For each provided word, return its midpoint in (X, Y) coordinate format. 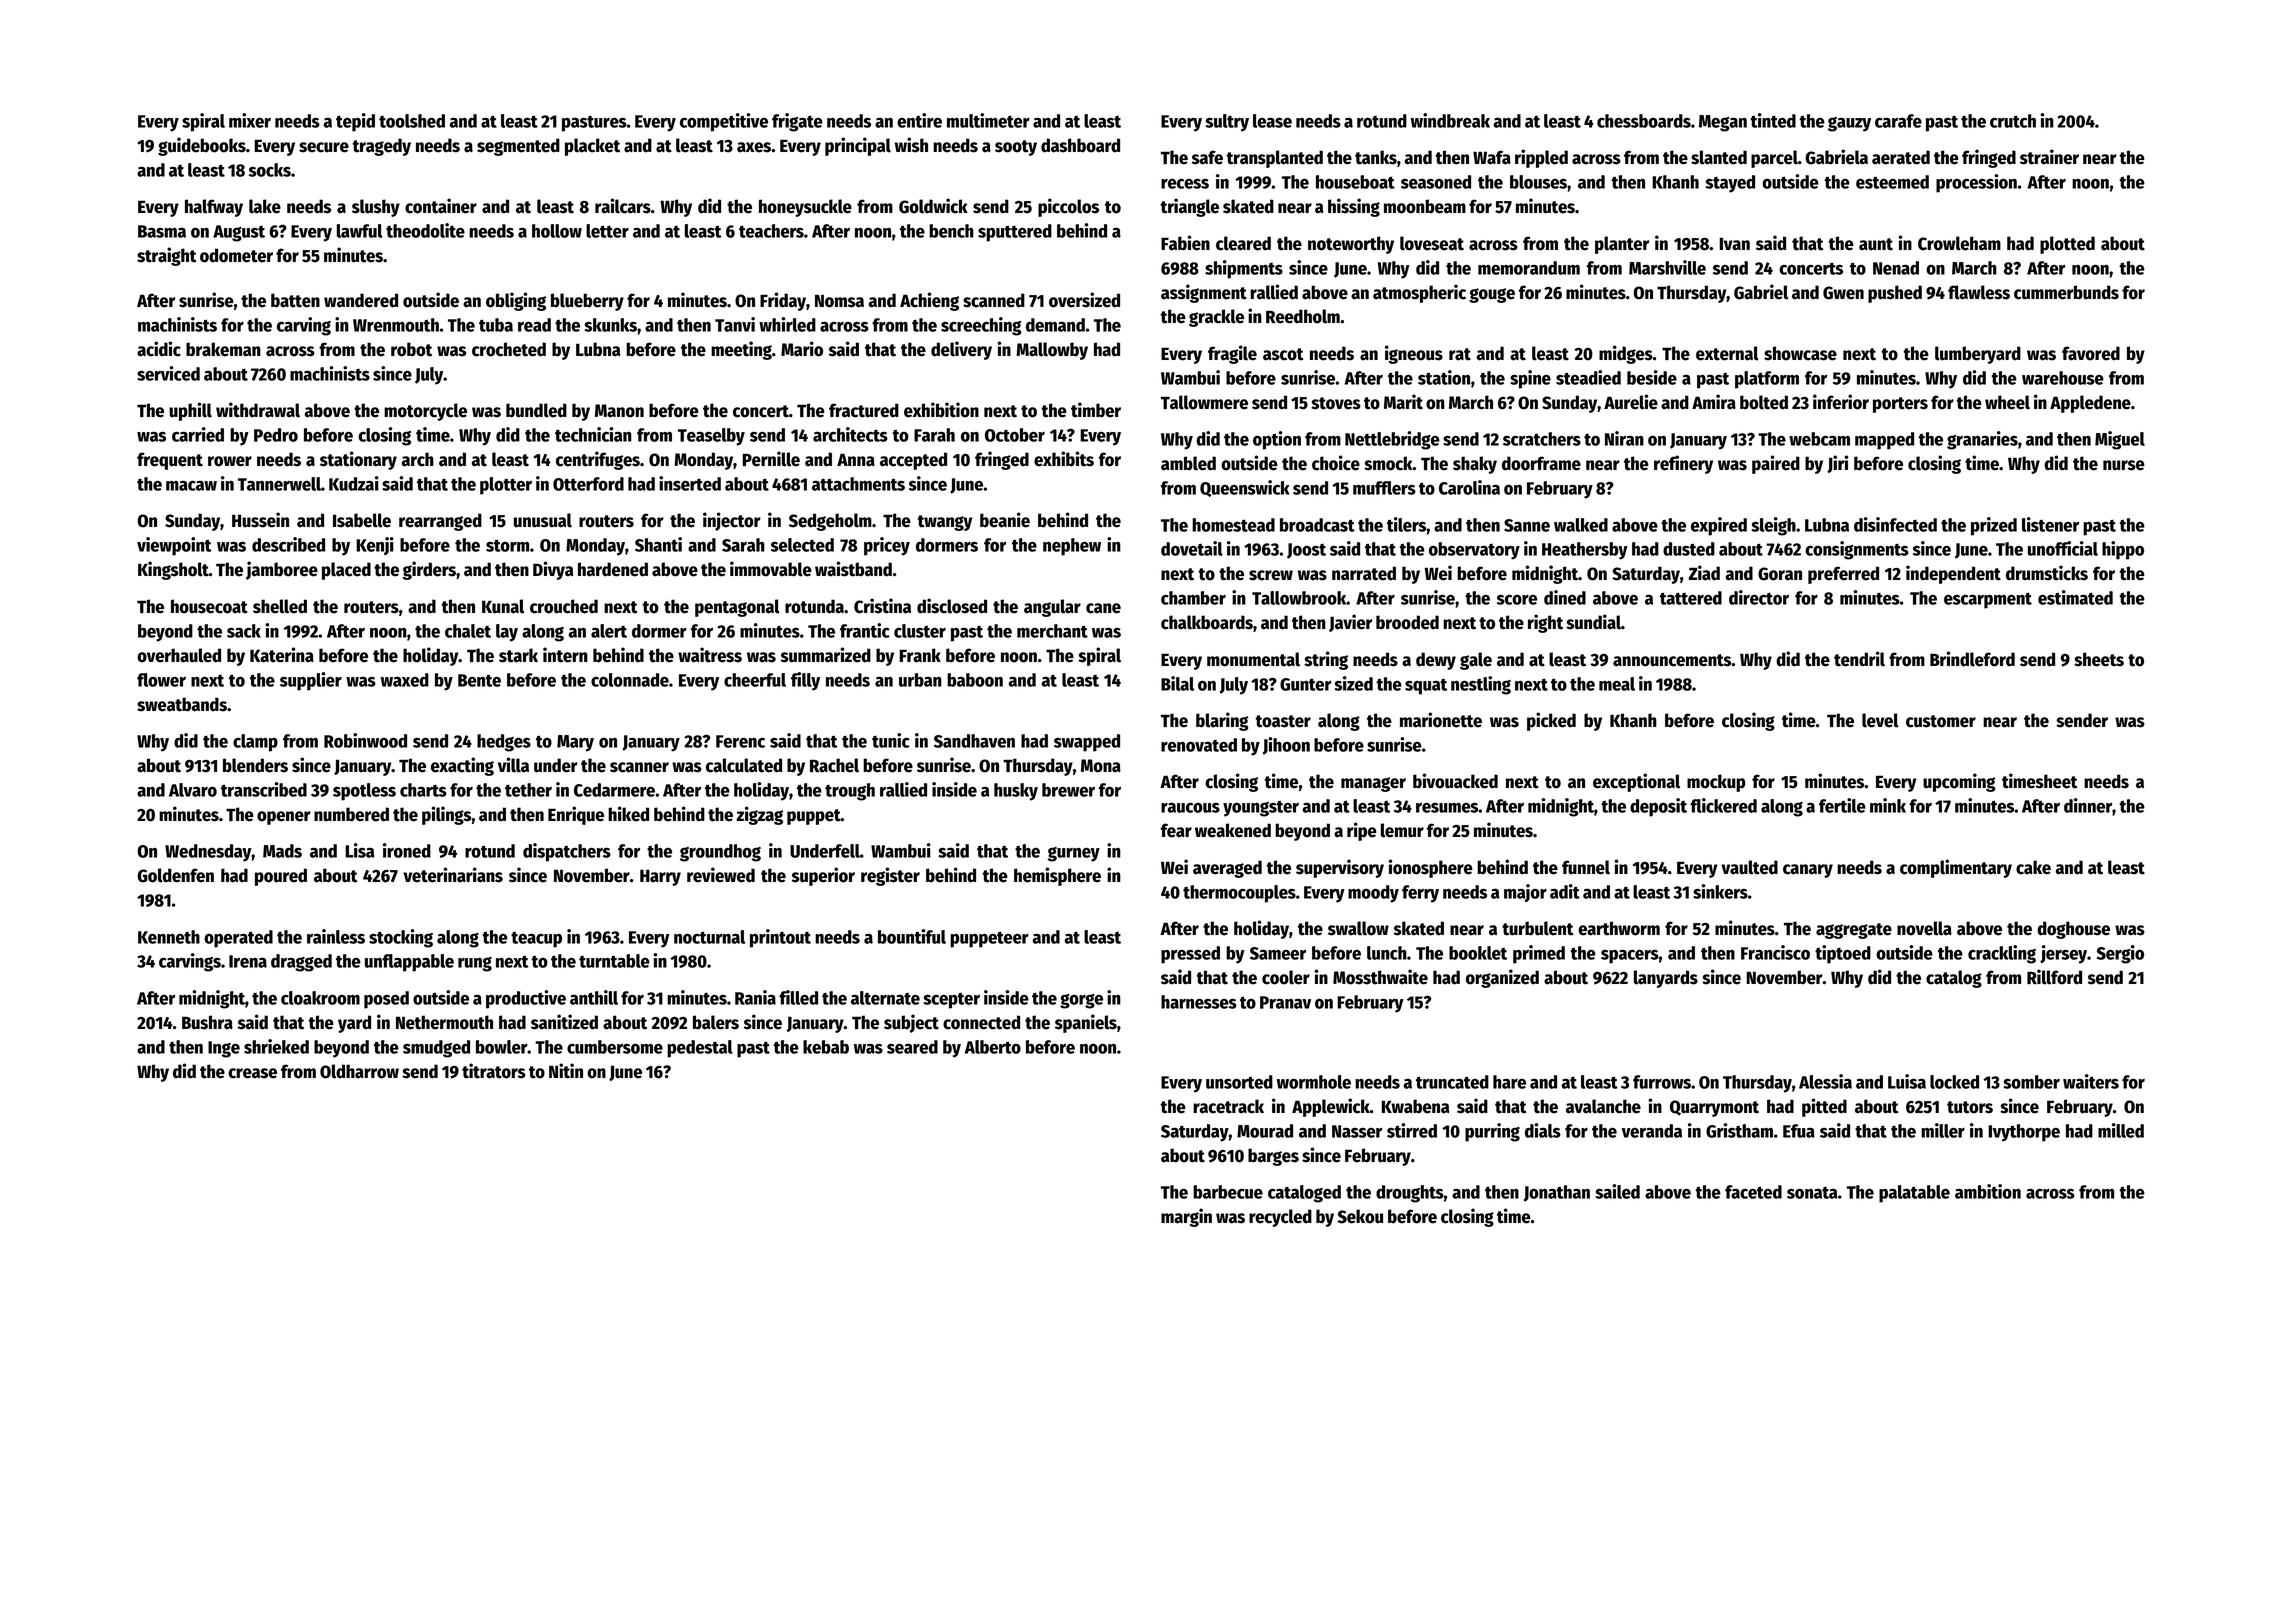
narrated (1364, 573)
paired (1776, 464)
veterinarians (453, 875)
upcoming (1959, 782)
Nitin (566, 1071)
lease (1272, 121)
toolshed (412, 121)
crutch (2013, 121)
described (288, 544)
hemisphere (1057, 876)
